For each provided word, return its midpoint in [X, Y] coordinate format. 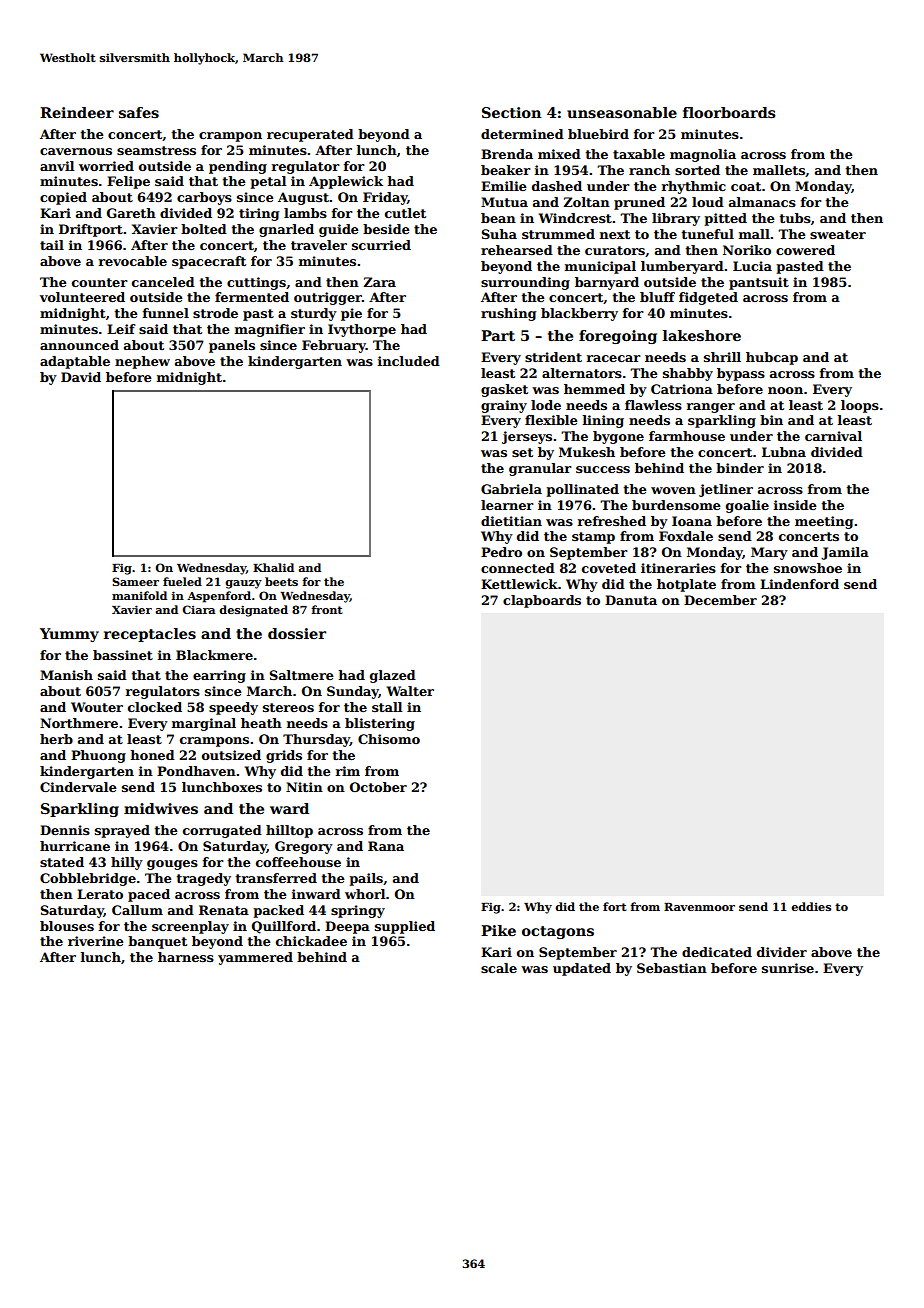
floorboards [729, 112]
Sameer [135, 581]
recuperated [310, 135]
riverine [96, 941]
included [409, 361]
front [326, 609]
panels [232, 346]
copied [63, 198]
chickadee [311, 941]
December [720, 600]
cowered [805, 250]
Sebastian [672, 968]
